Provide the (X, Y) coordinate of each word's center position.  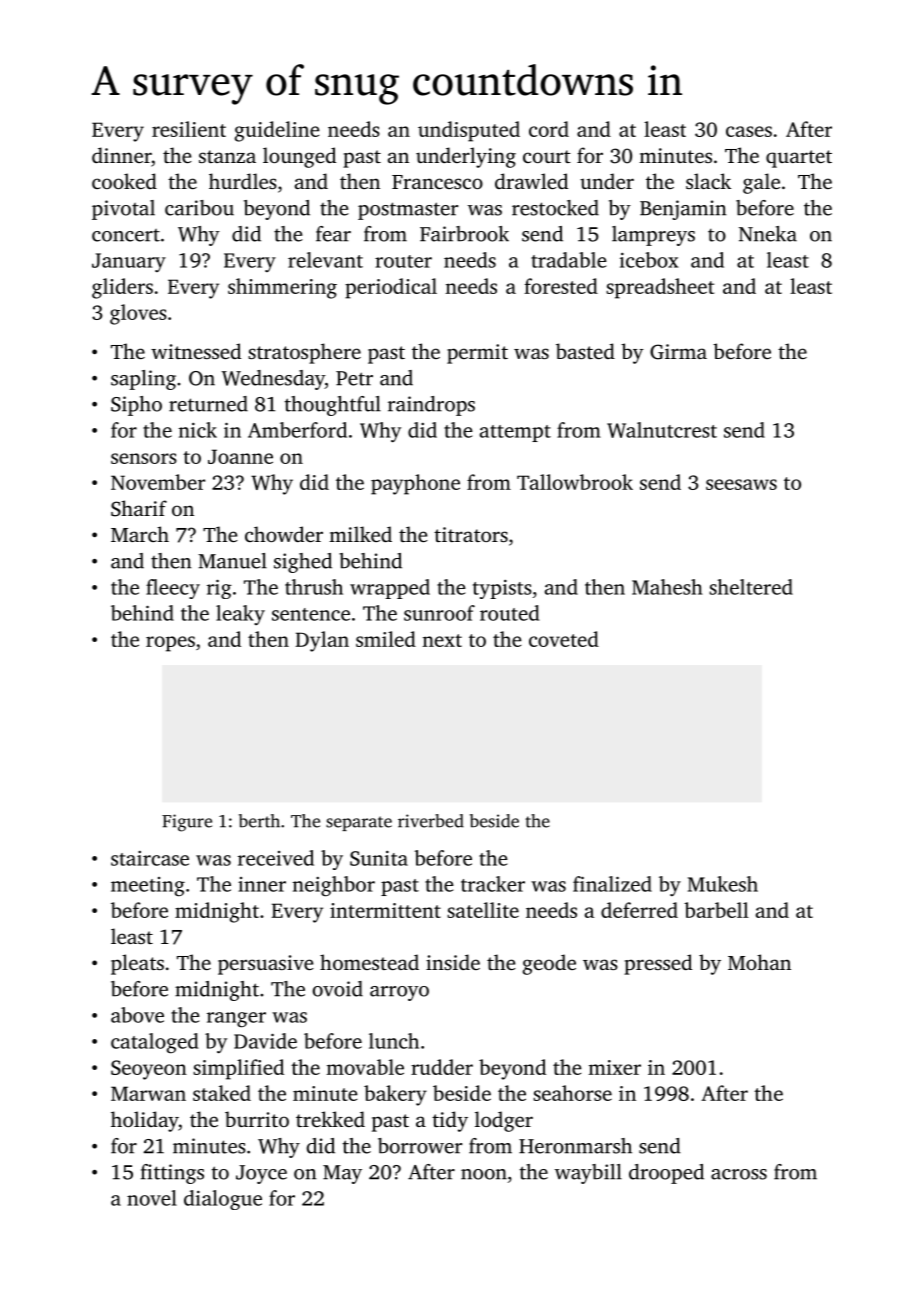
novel (152, 1198)
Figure (187, 823)
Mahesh (667, 587)
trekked (330, 1119)
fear (333, 234)
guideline (277, 131)
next (442, 640)
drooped (666, 1174)
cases (749, 131)
